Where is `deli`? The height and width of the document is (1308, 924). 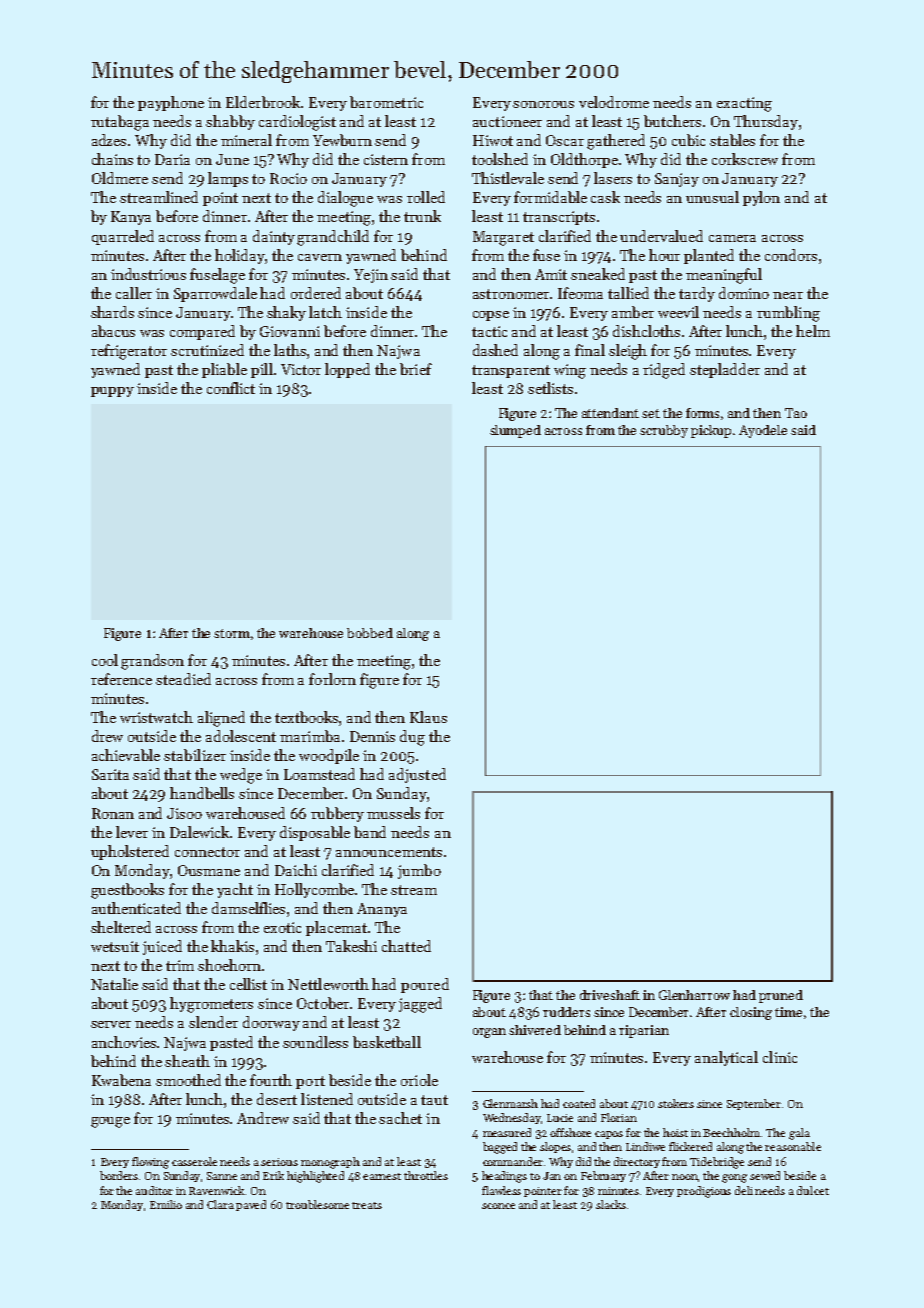
deli is located at coordinates (744, 1190).
